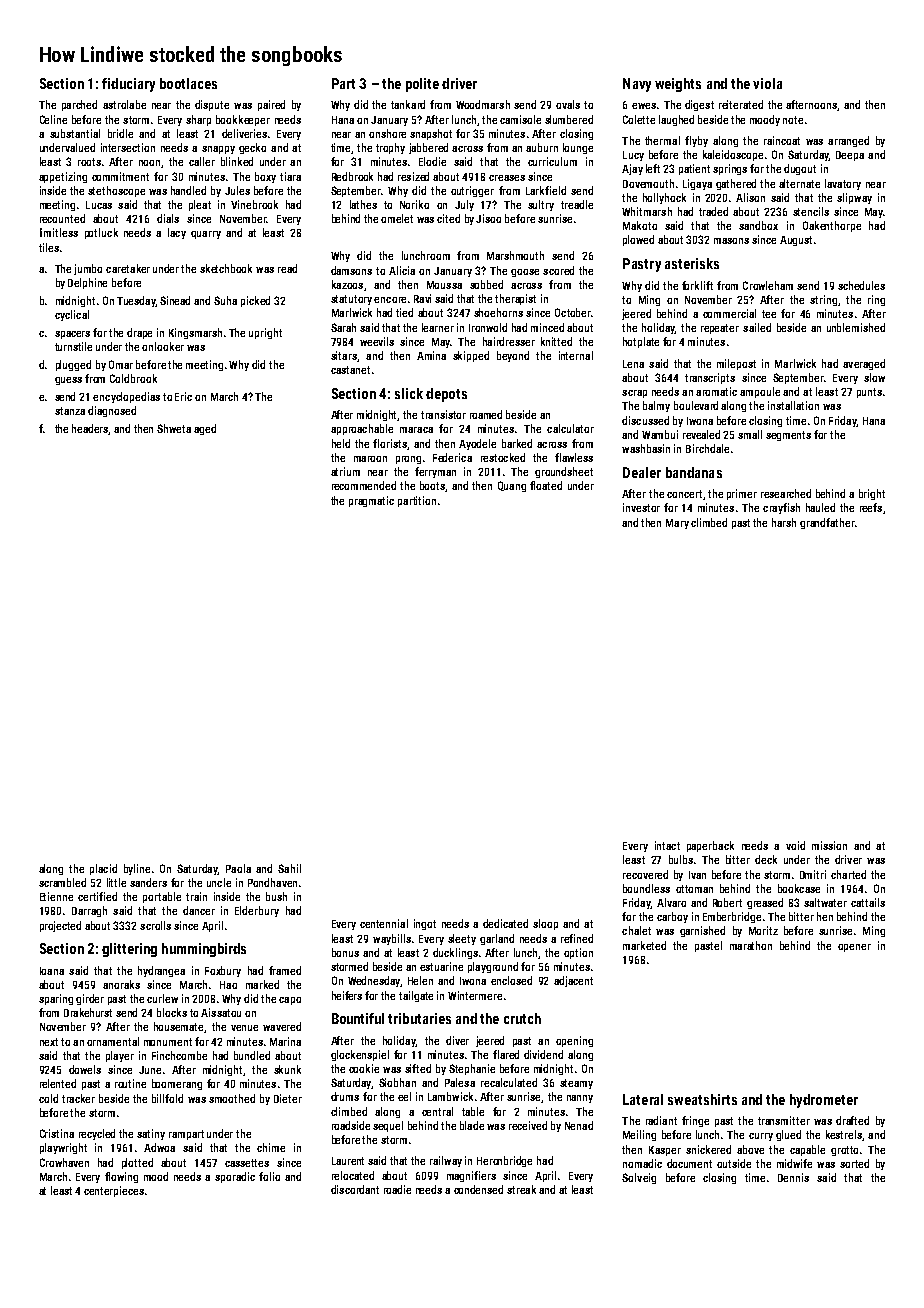 The image size is (924, 1308). Describe the element at coordinates (795, 845) in the document. I see `void` at that location.
